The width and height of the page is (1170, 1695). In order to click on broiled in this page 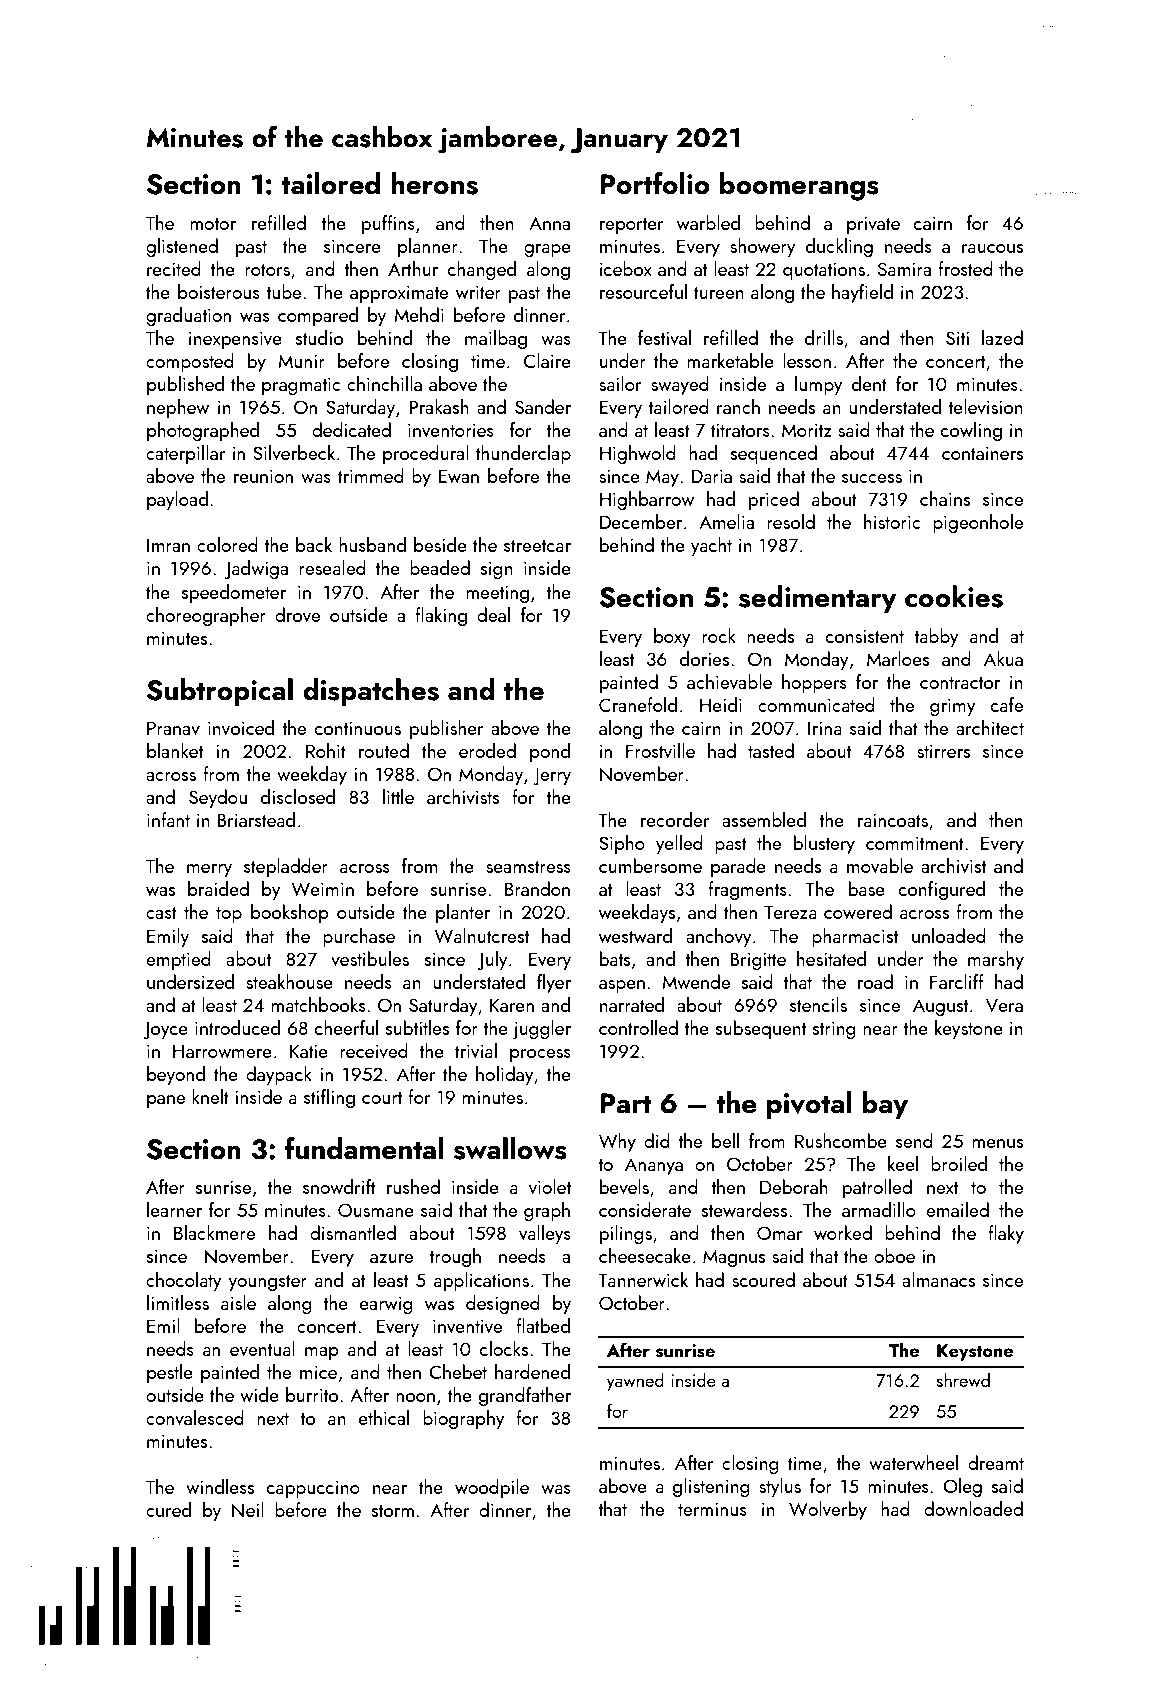, I will do `click(959, 1163)`.
